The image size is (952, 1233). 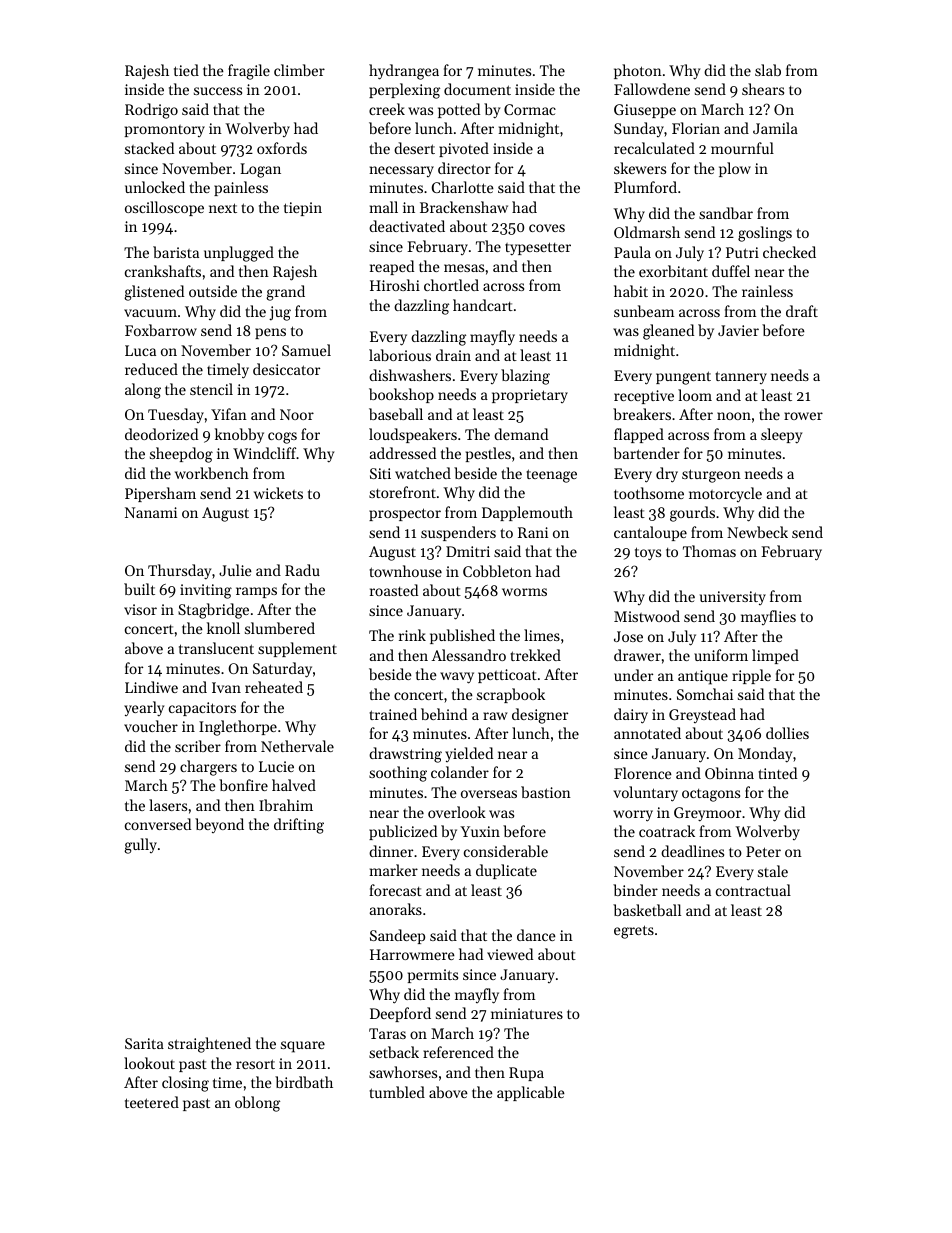 What do you see at coordinates (525, 377) in the screenshot?
I see `blazing` at bounding box center [525, 377].
